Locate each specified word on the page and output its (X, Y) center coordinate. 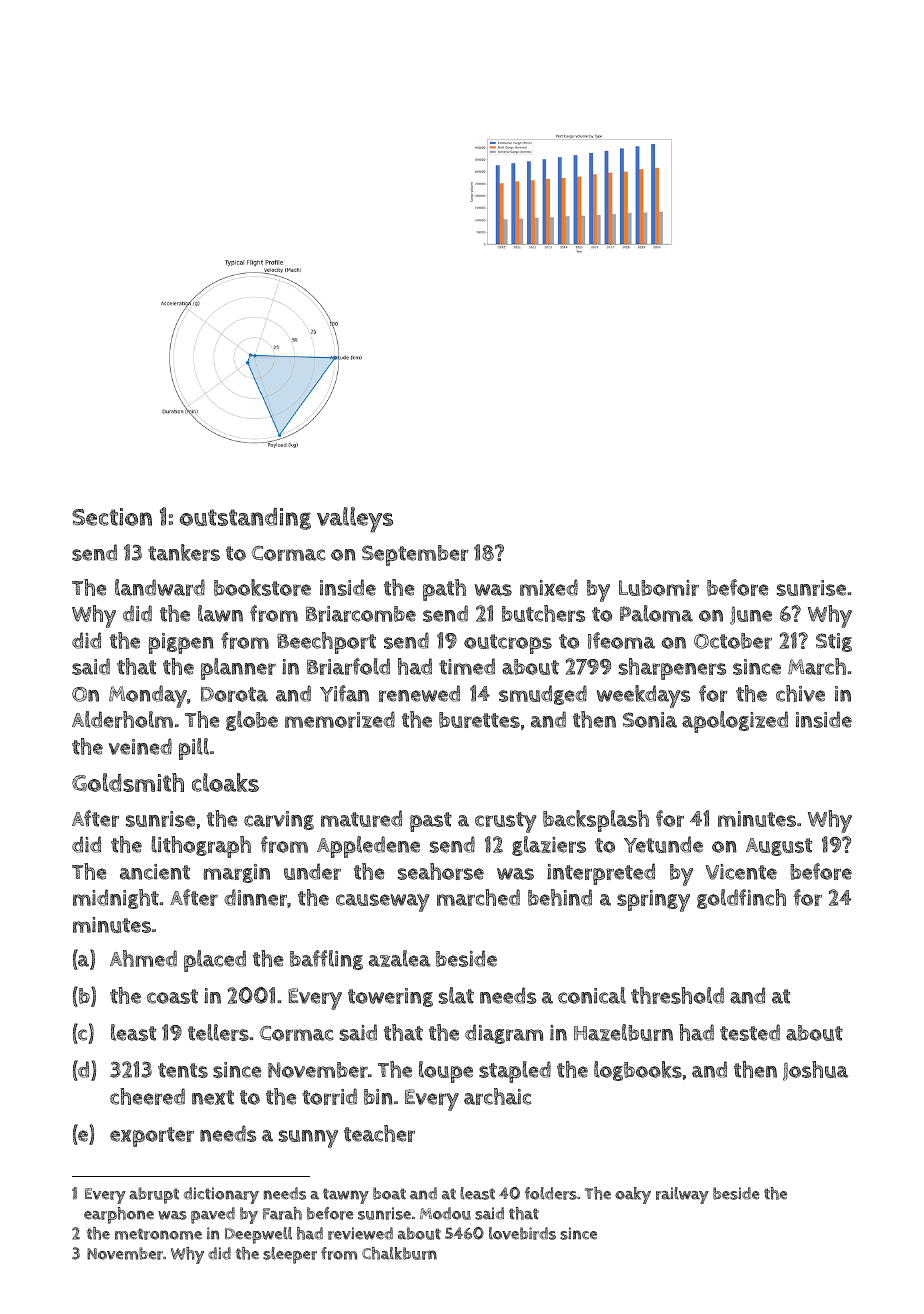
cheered (147, 1096)
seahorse (441, 871)
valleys (355, 520)
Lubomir (659, 588)
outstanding (245, 519)
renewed (419, 693)
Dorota (234, 694)
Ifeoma (621, 640)
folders (551, 1193)
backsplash (596, 821)
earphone (119, 1215)
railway (682, 1195)
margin (237, 873)
